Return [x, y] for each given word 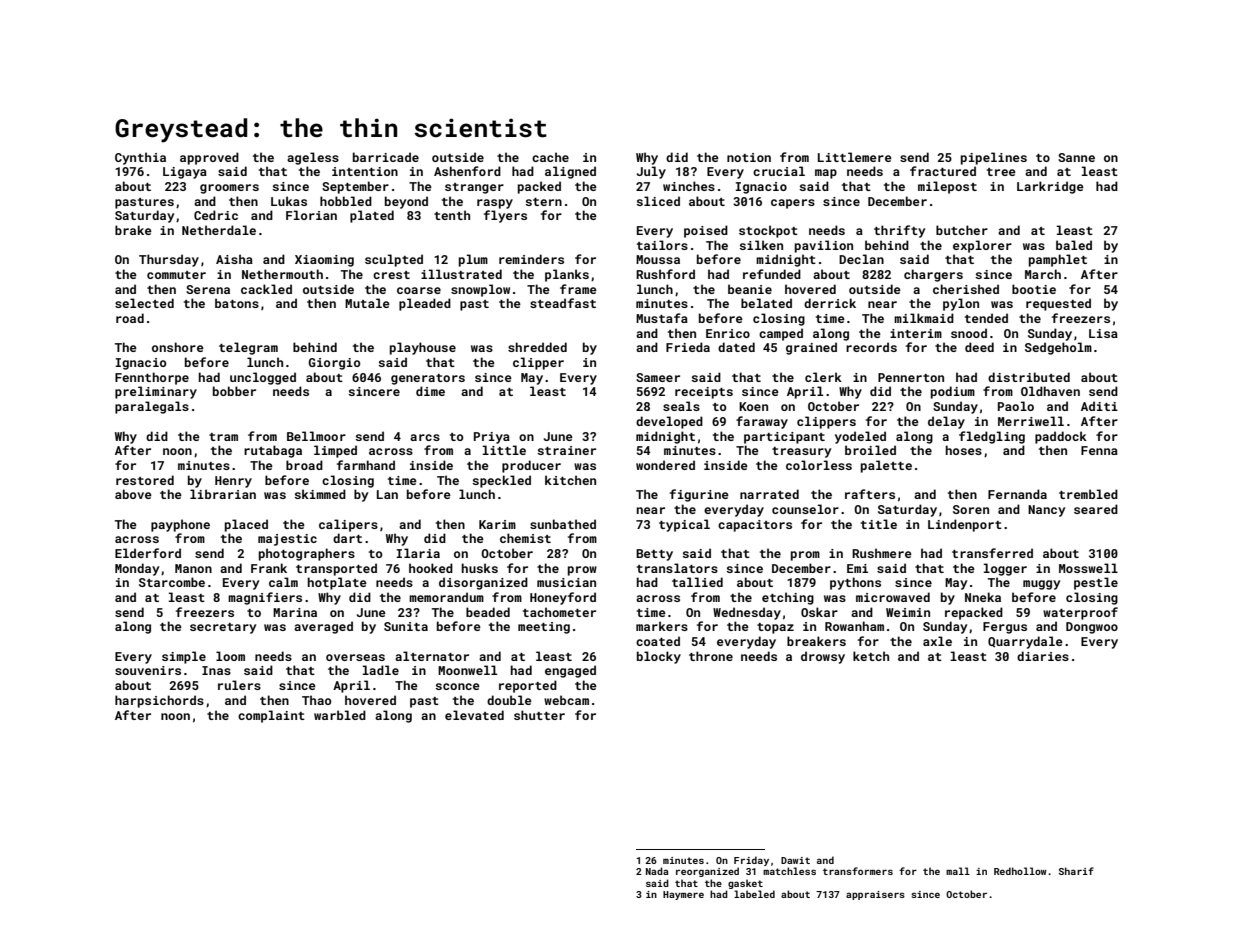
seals [681, 406]
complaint [271, 716]
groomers [229, 189]
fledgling [992, 437]
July [651, 172]
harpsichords [159, 701]
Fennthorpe [152, 378]
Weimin [908, 612]
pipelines [994, 158]
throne [711, 656]
